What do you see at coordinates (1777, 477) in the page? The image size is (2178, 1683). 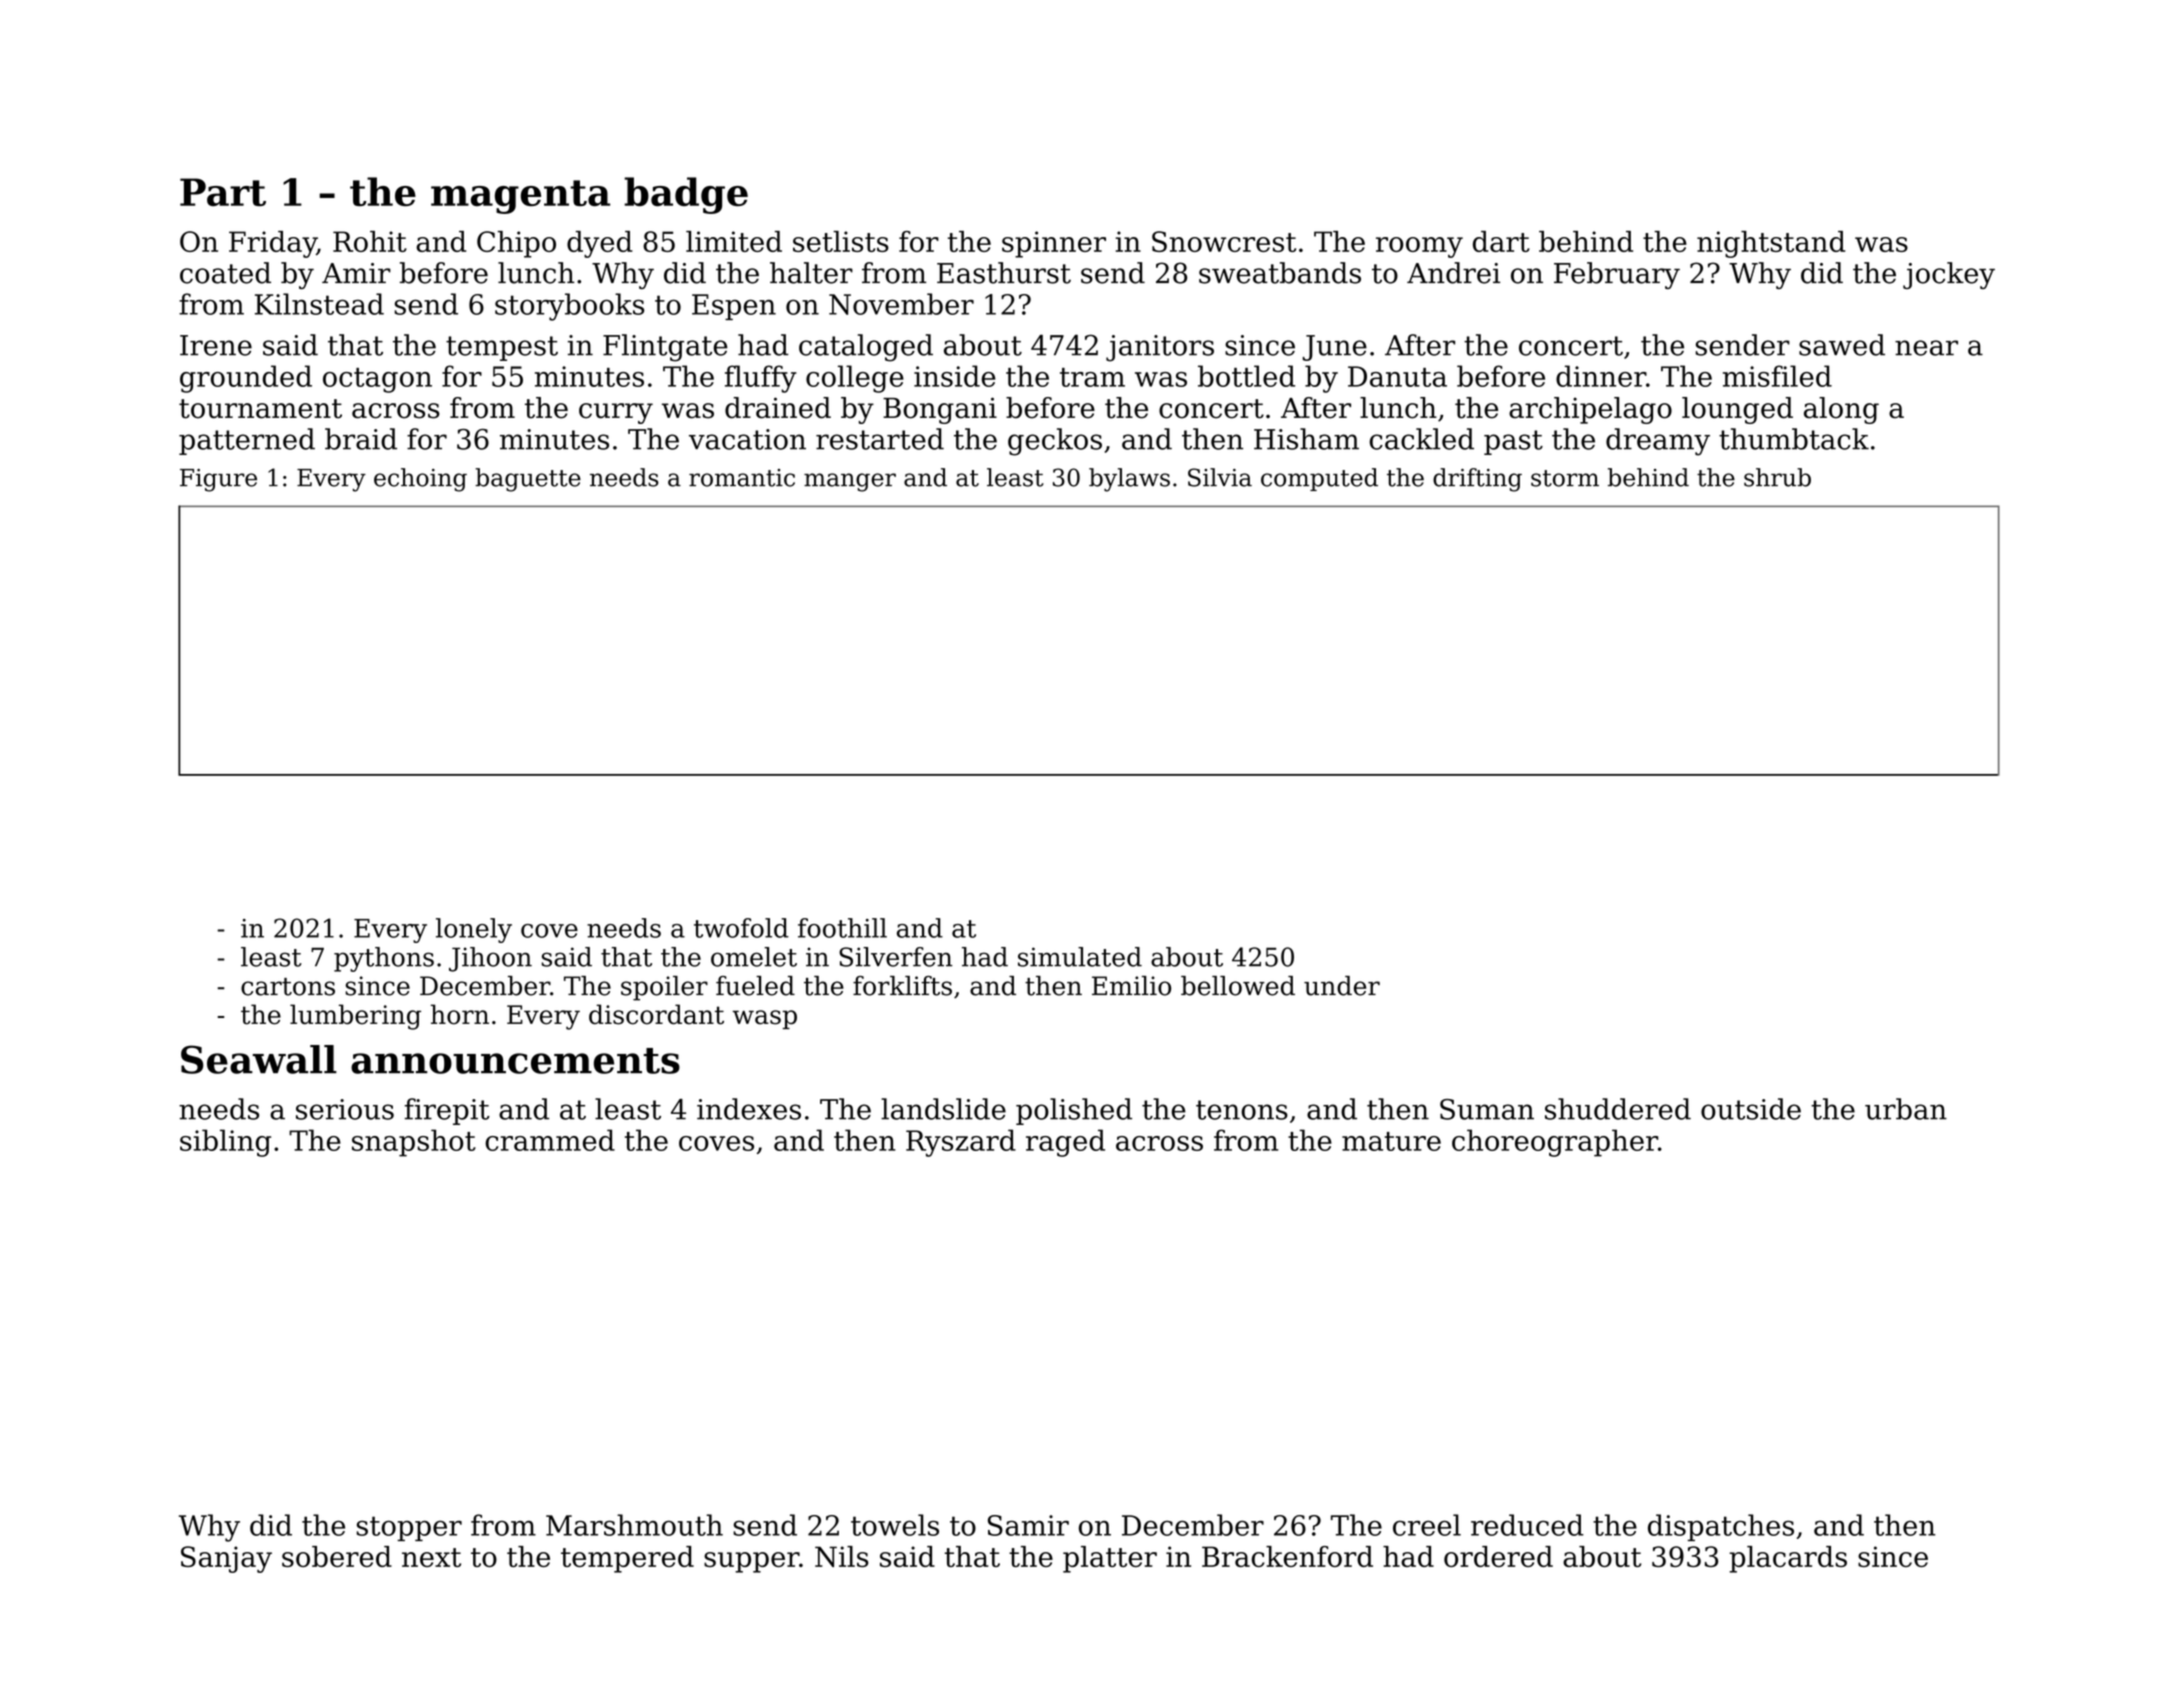 I see `shrub` at bounding box center [1777, 477].
